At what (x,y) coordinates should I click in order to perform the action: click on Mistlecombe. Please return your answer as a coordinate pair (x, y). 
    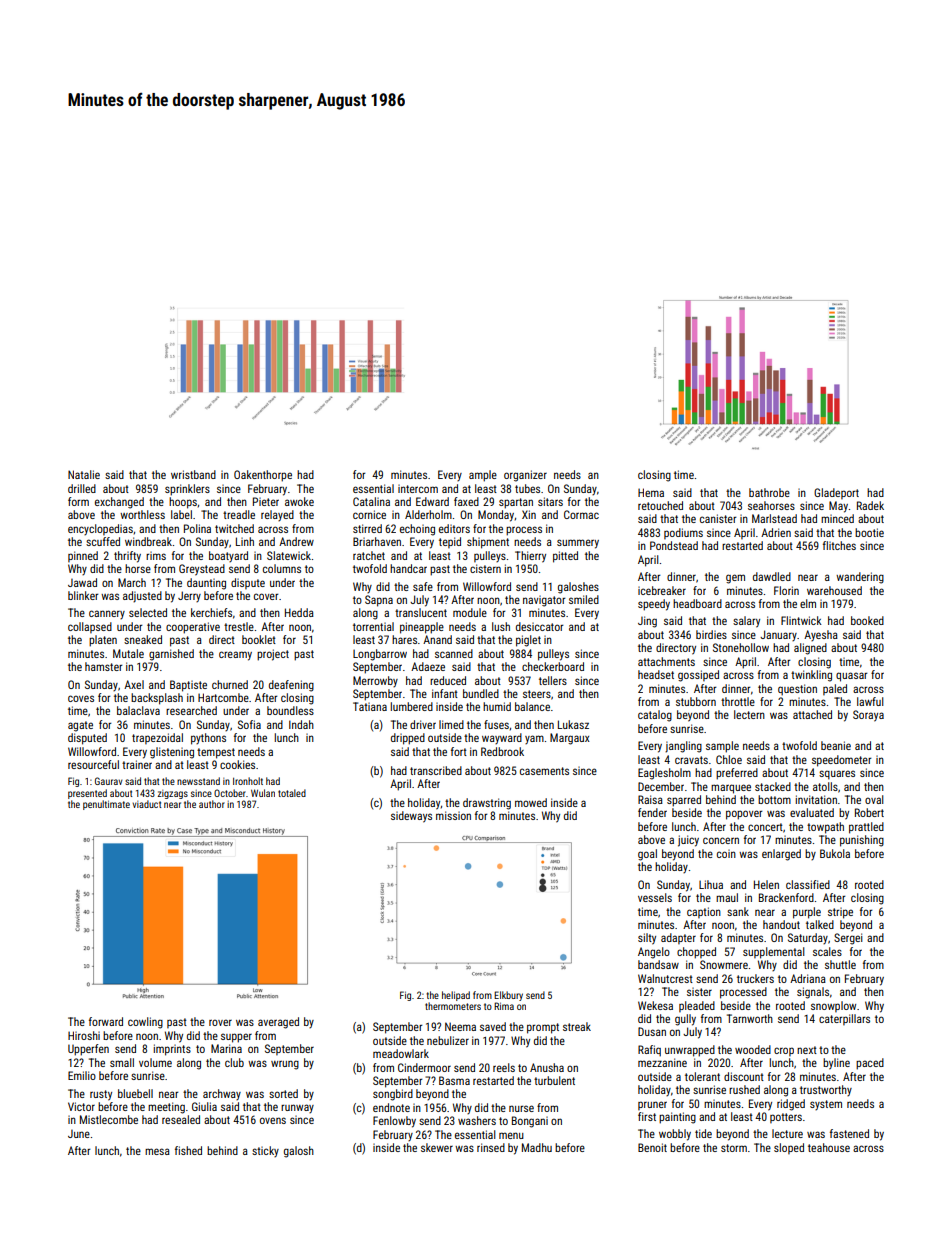
    Looking at the image, I should click on (109, 1119).
